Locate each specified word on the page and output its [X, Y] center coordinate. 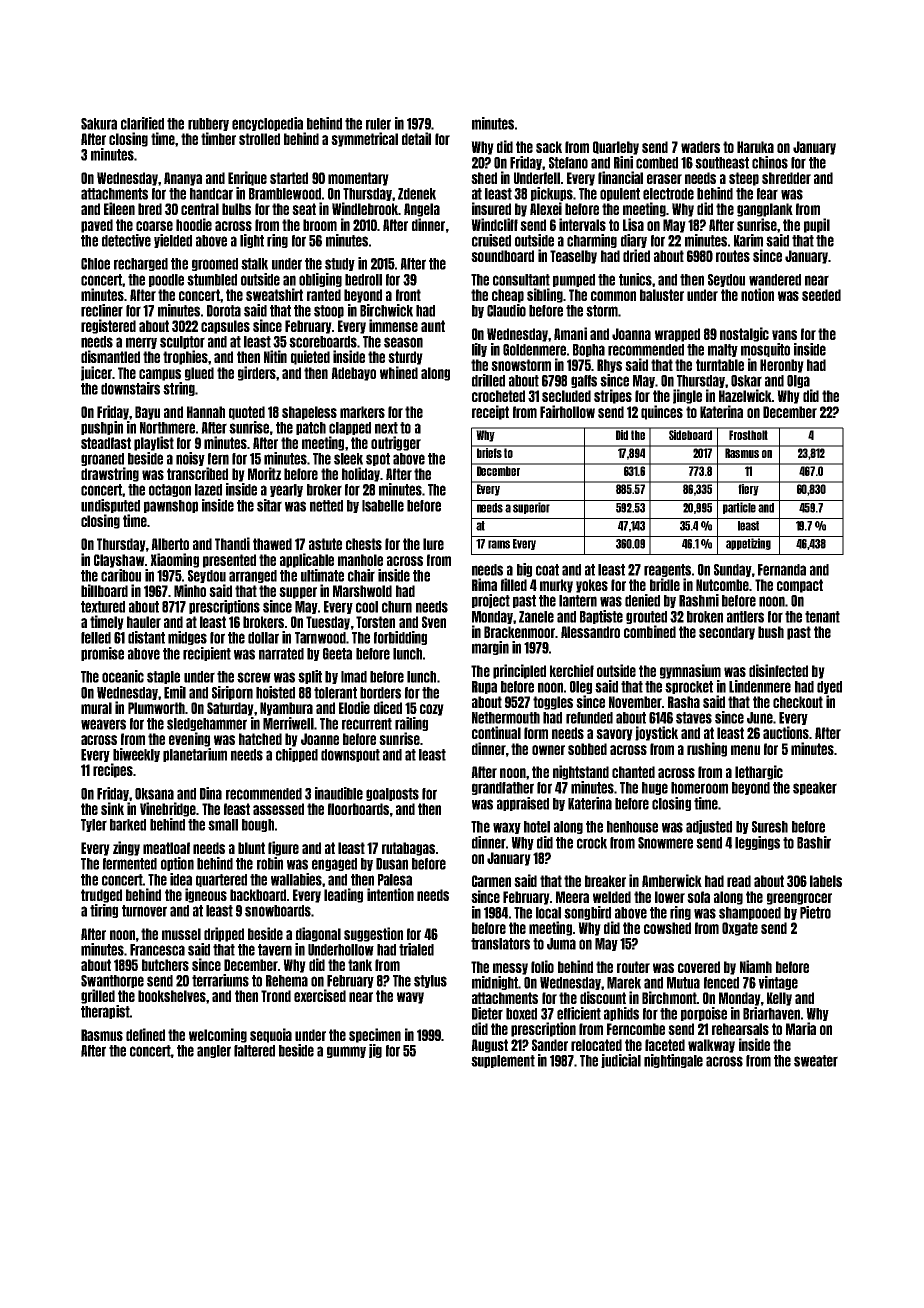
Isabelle [383, 506]
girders [257, 373]
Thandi [232, 543]
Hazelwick [745, 395]
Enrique [247, 178]
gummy [346, 1052]
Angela [422, 210]
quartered [221, 880]
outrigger [396, 443]
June [760, 718]
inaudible [339, 793]
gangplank [765, 210]
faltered [254, 1051]
